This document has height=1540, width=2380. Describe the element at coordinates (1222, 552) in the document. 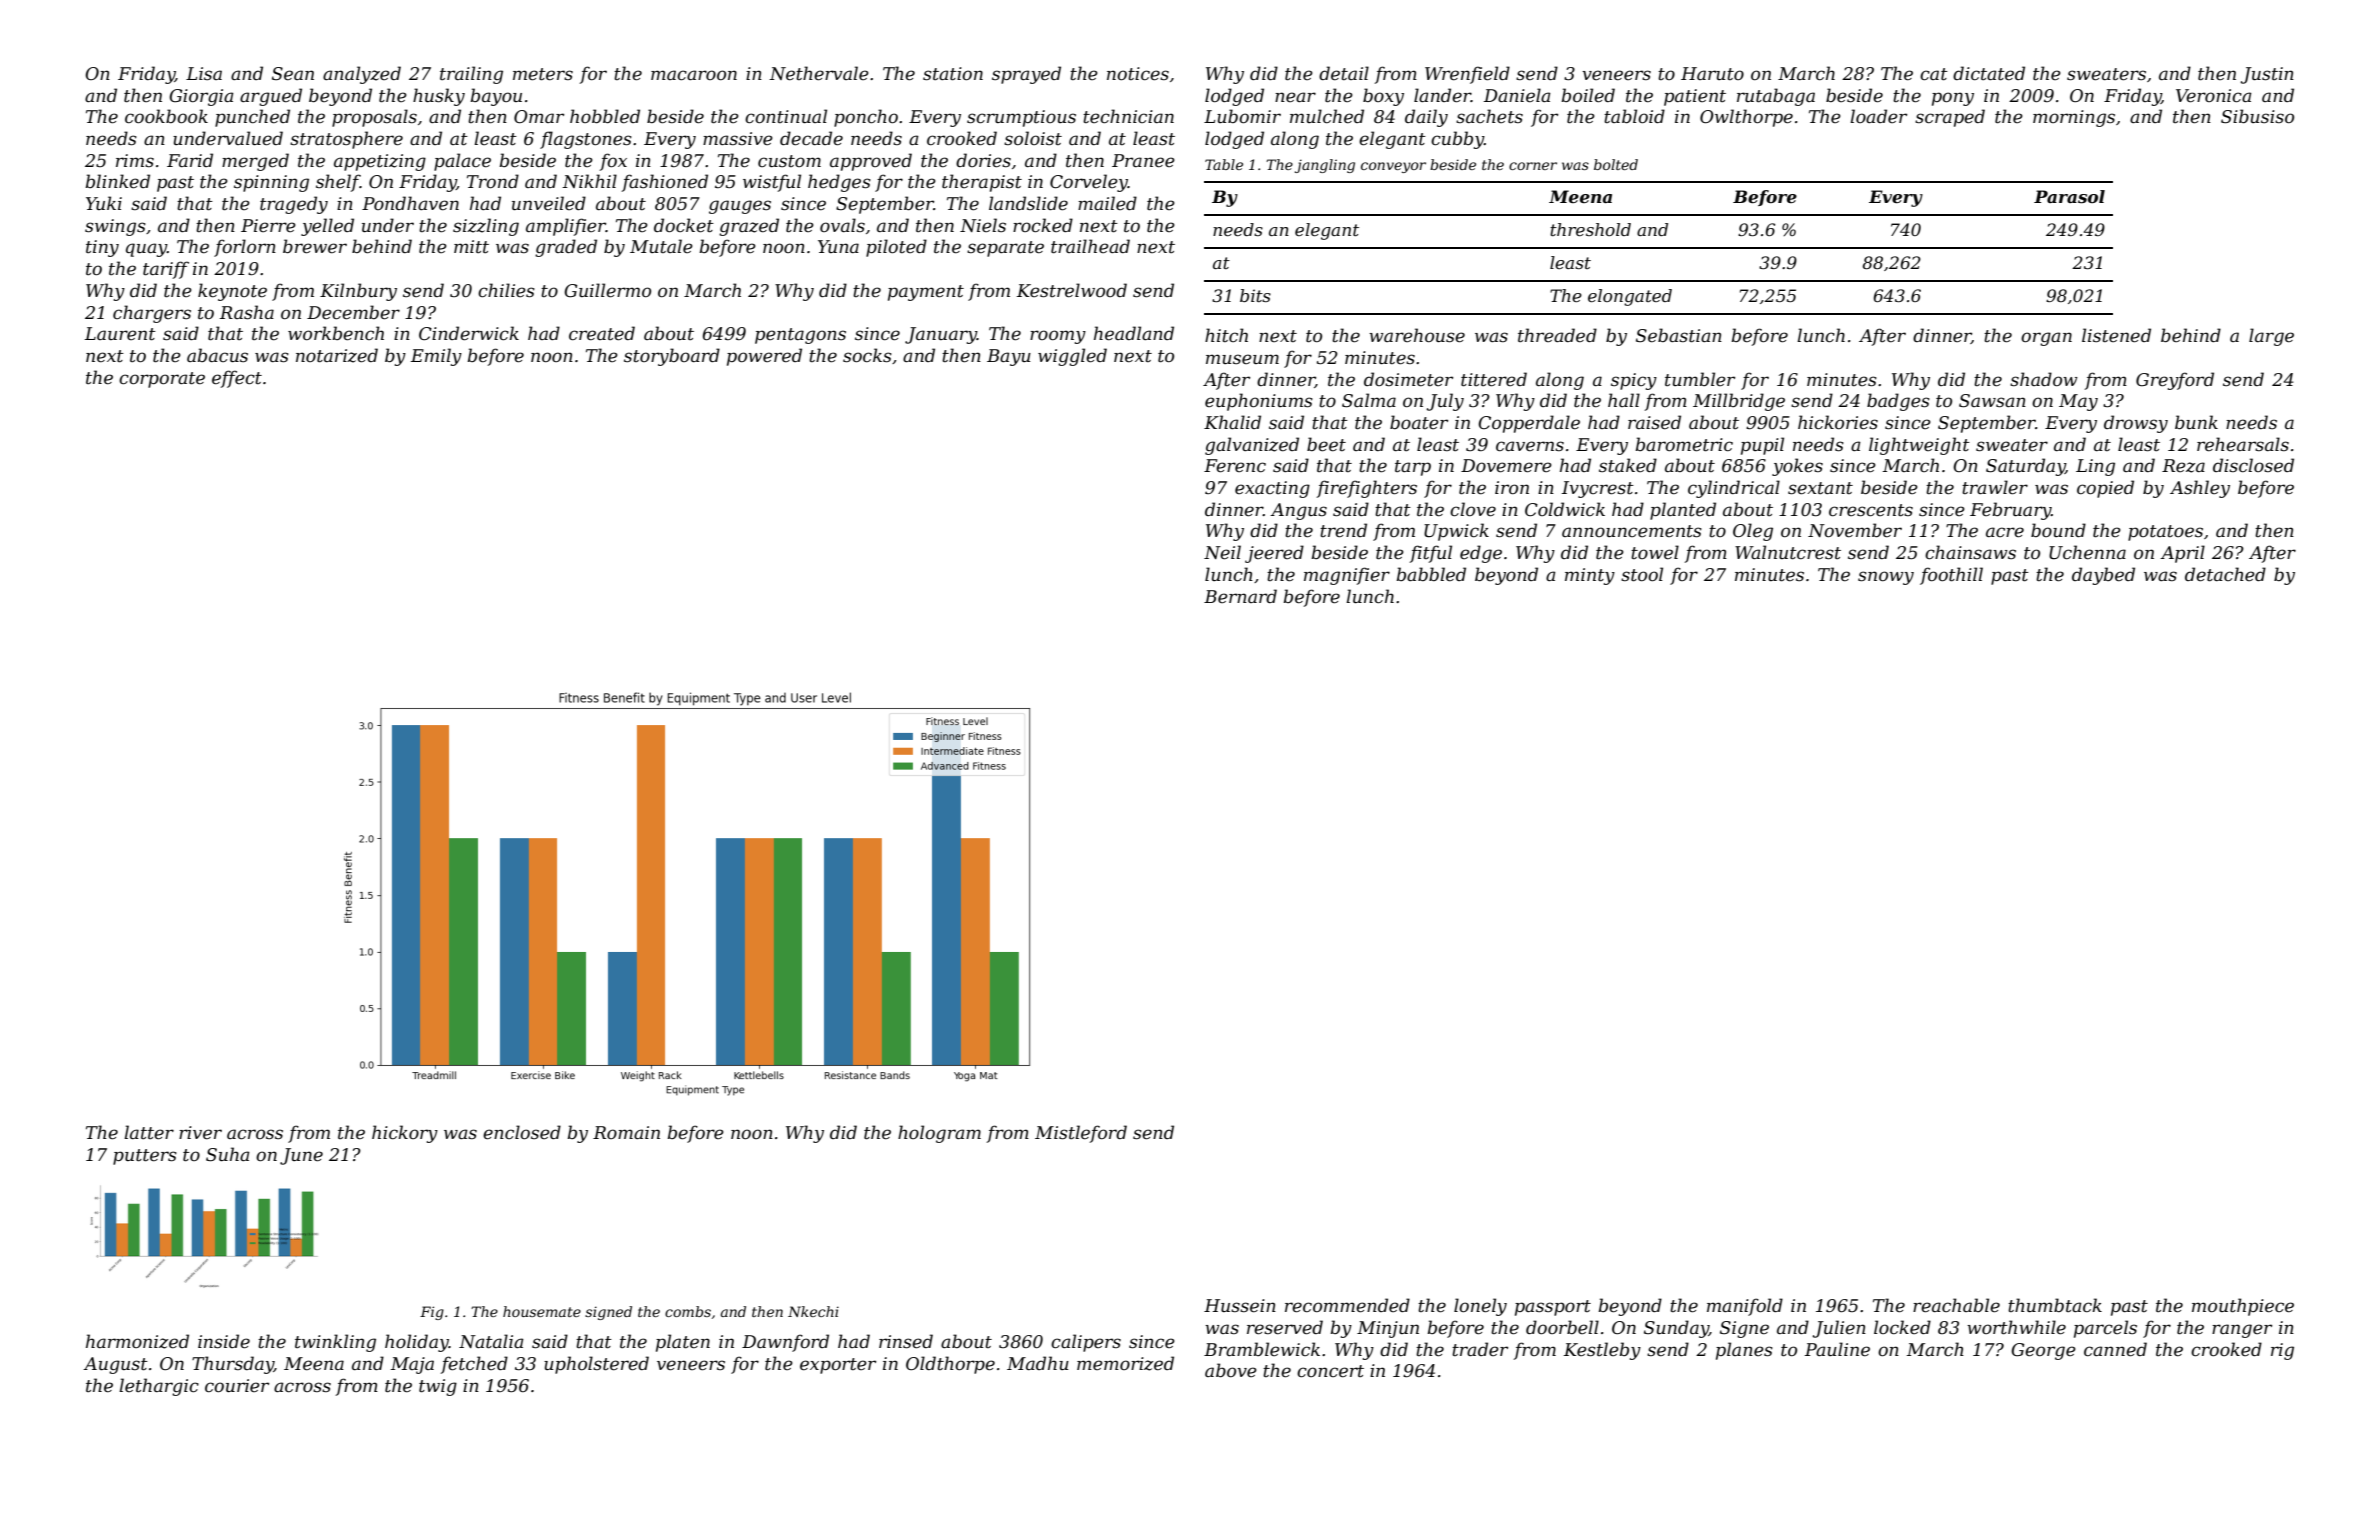

I see `Neil` at that location.
